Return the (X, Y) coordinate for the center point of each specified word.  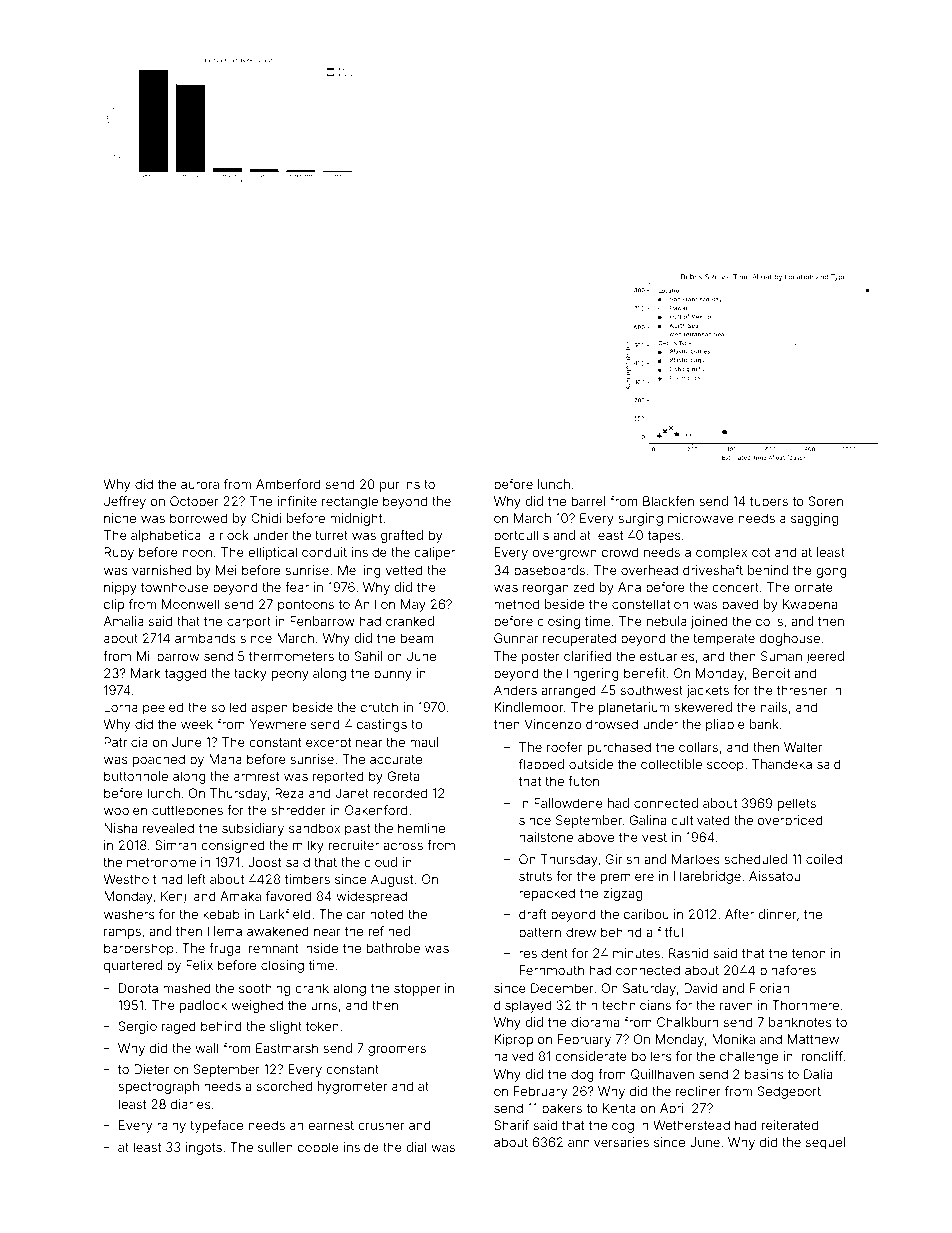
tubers (769, 501)
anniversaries (608, 1142)
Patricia (126, 742)
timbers (307, 879)
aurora (200, 485)
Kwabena (810, 604)
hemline (421, 828)
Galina (648, 820)
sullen (275, 1147)
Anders (515, 690)
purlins (400, 485)
